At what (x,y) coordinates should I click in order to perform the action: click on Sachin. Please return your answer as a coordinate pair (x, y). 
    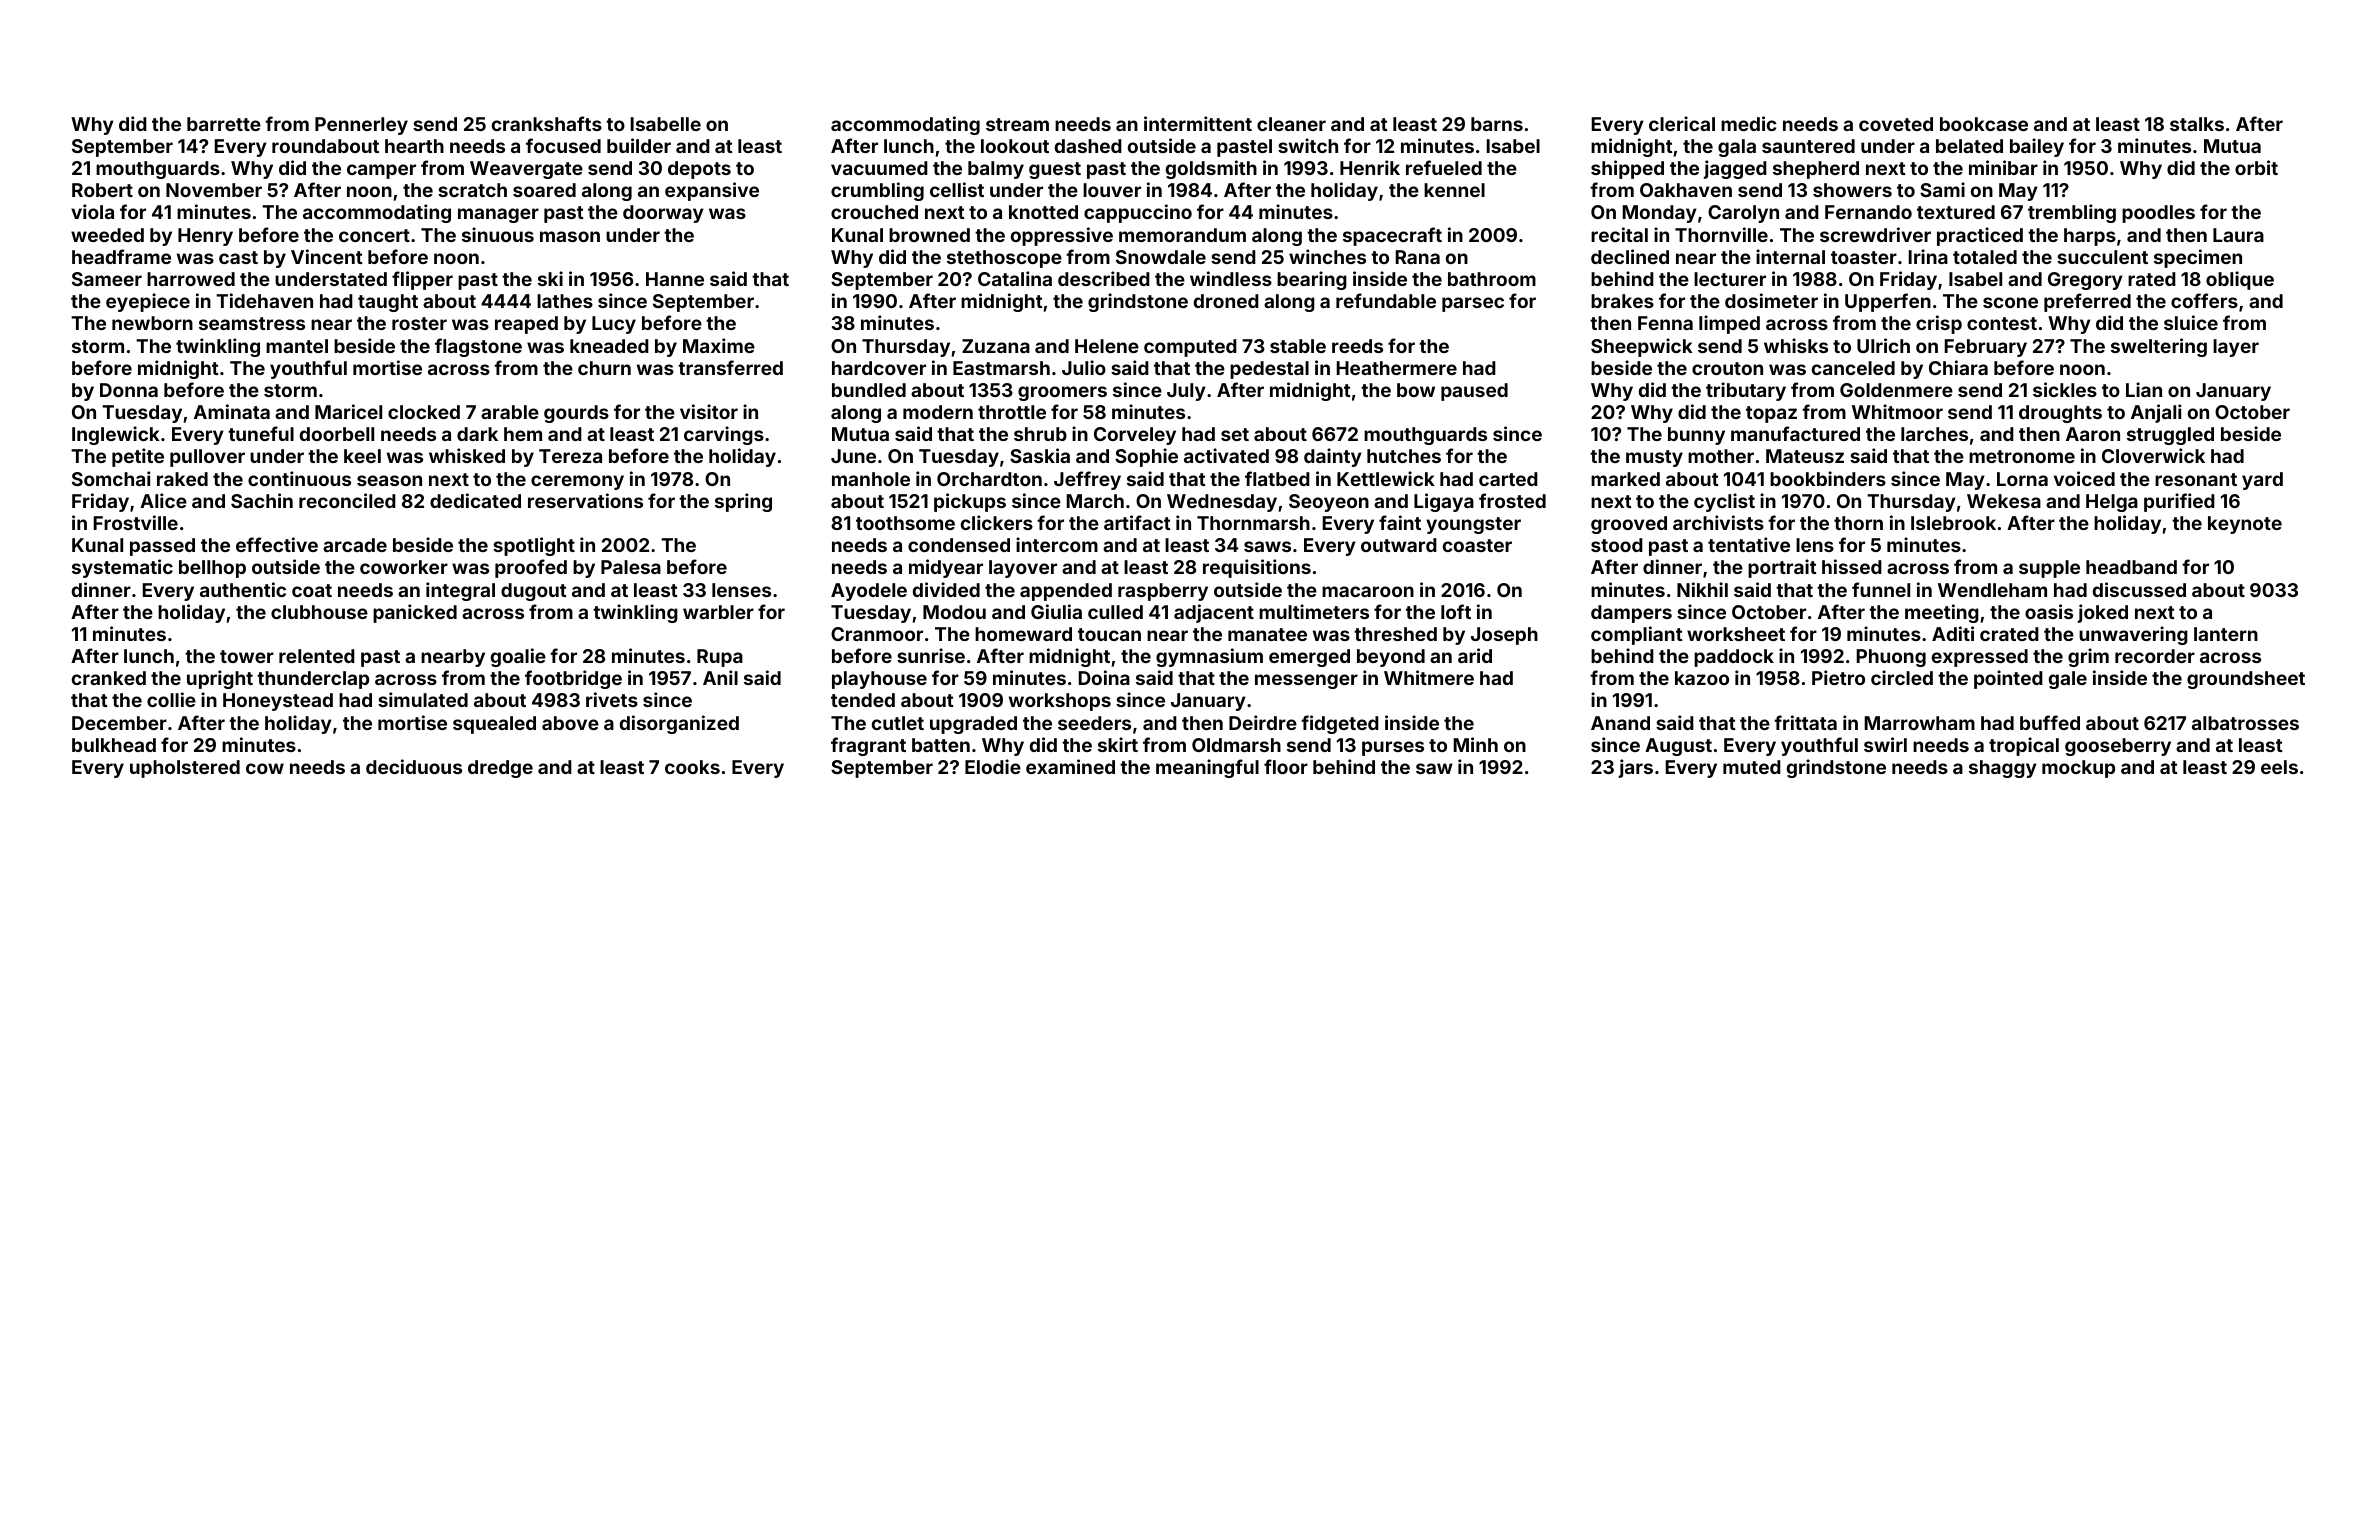
    Looking at the image, I should click on (262, 500).
